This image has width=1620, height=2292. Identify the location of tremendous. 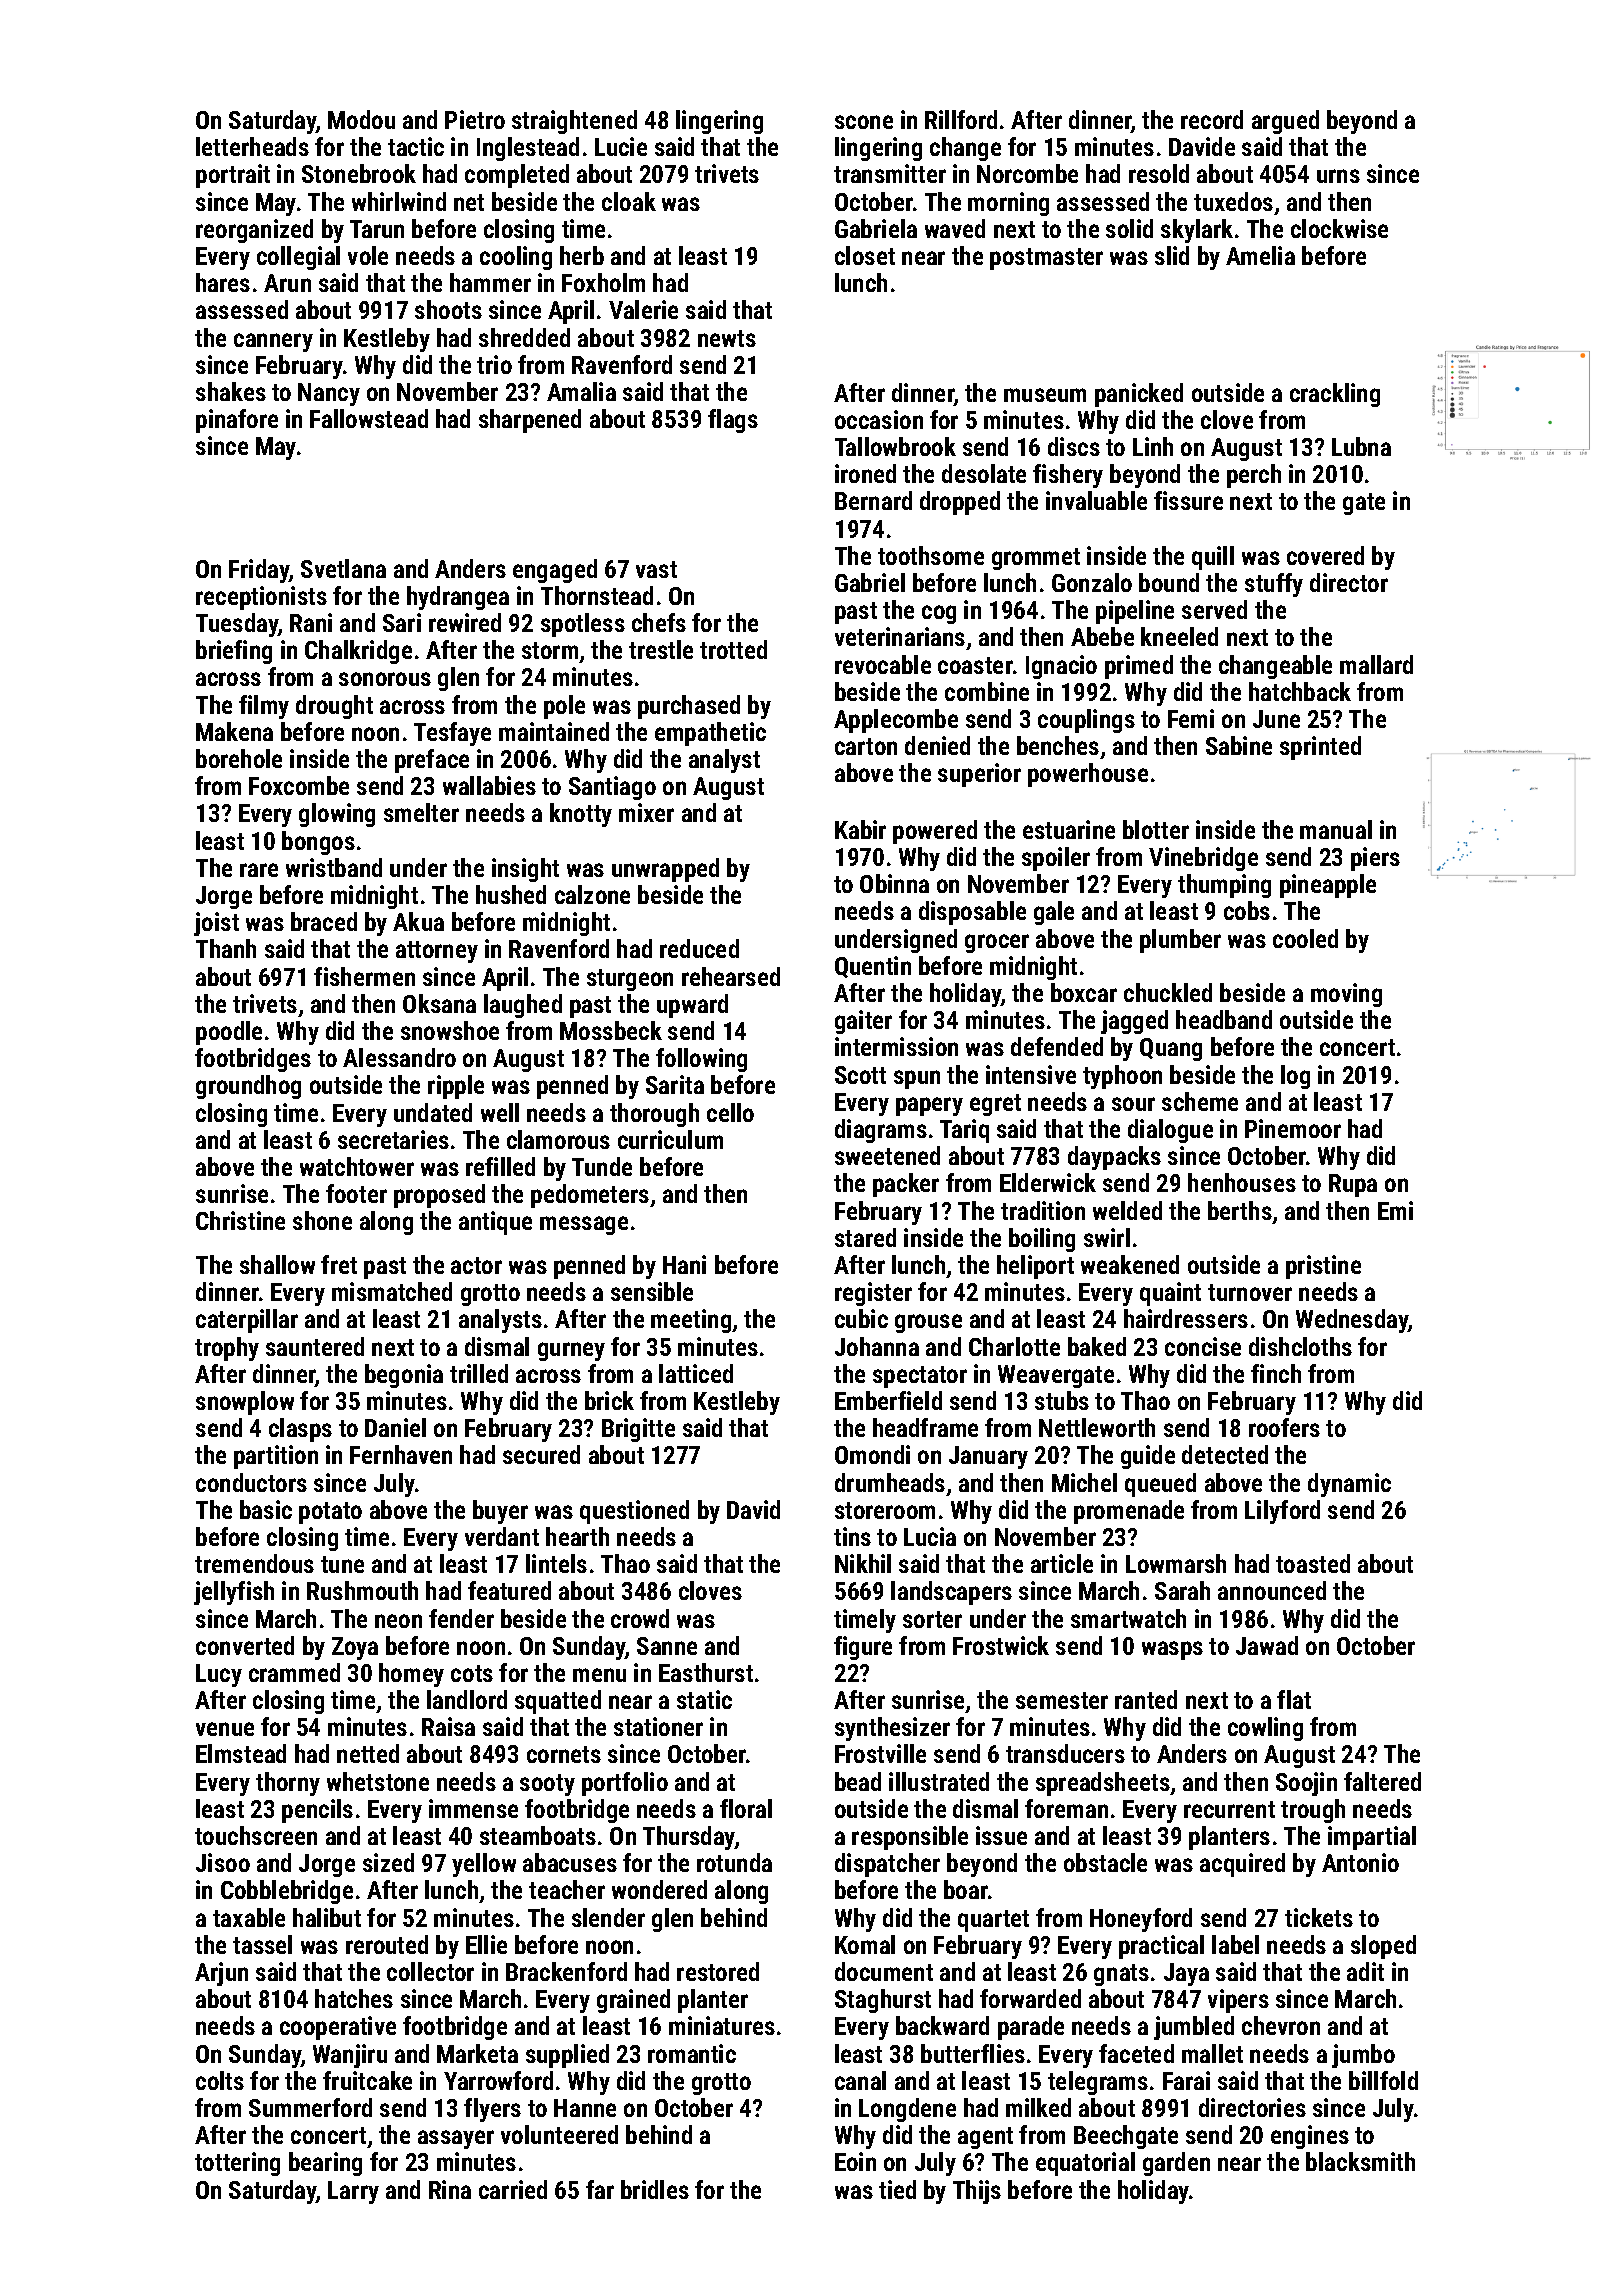
(254, 1563).
